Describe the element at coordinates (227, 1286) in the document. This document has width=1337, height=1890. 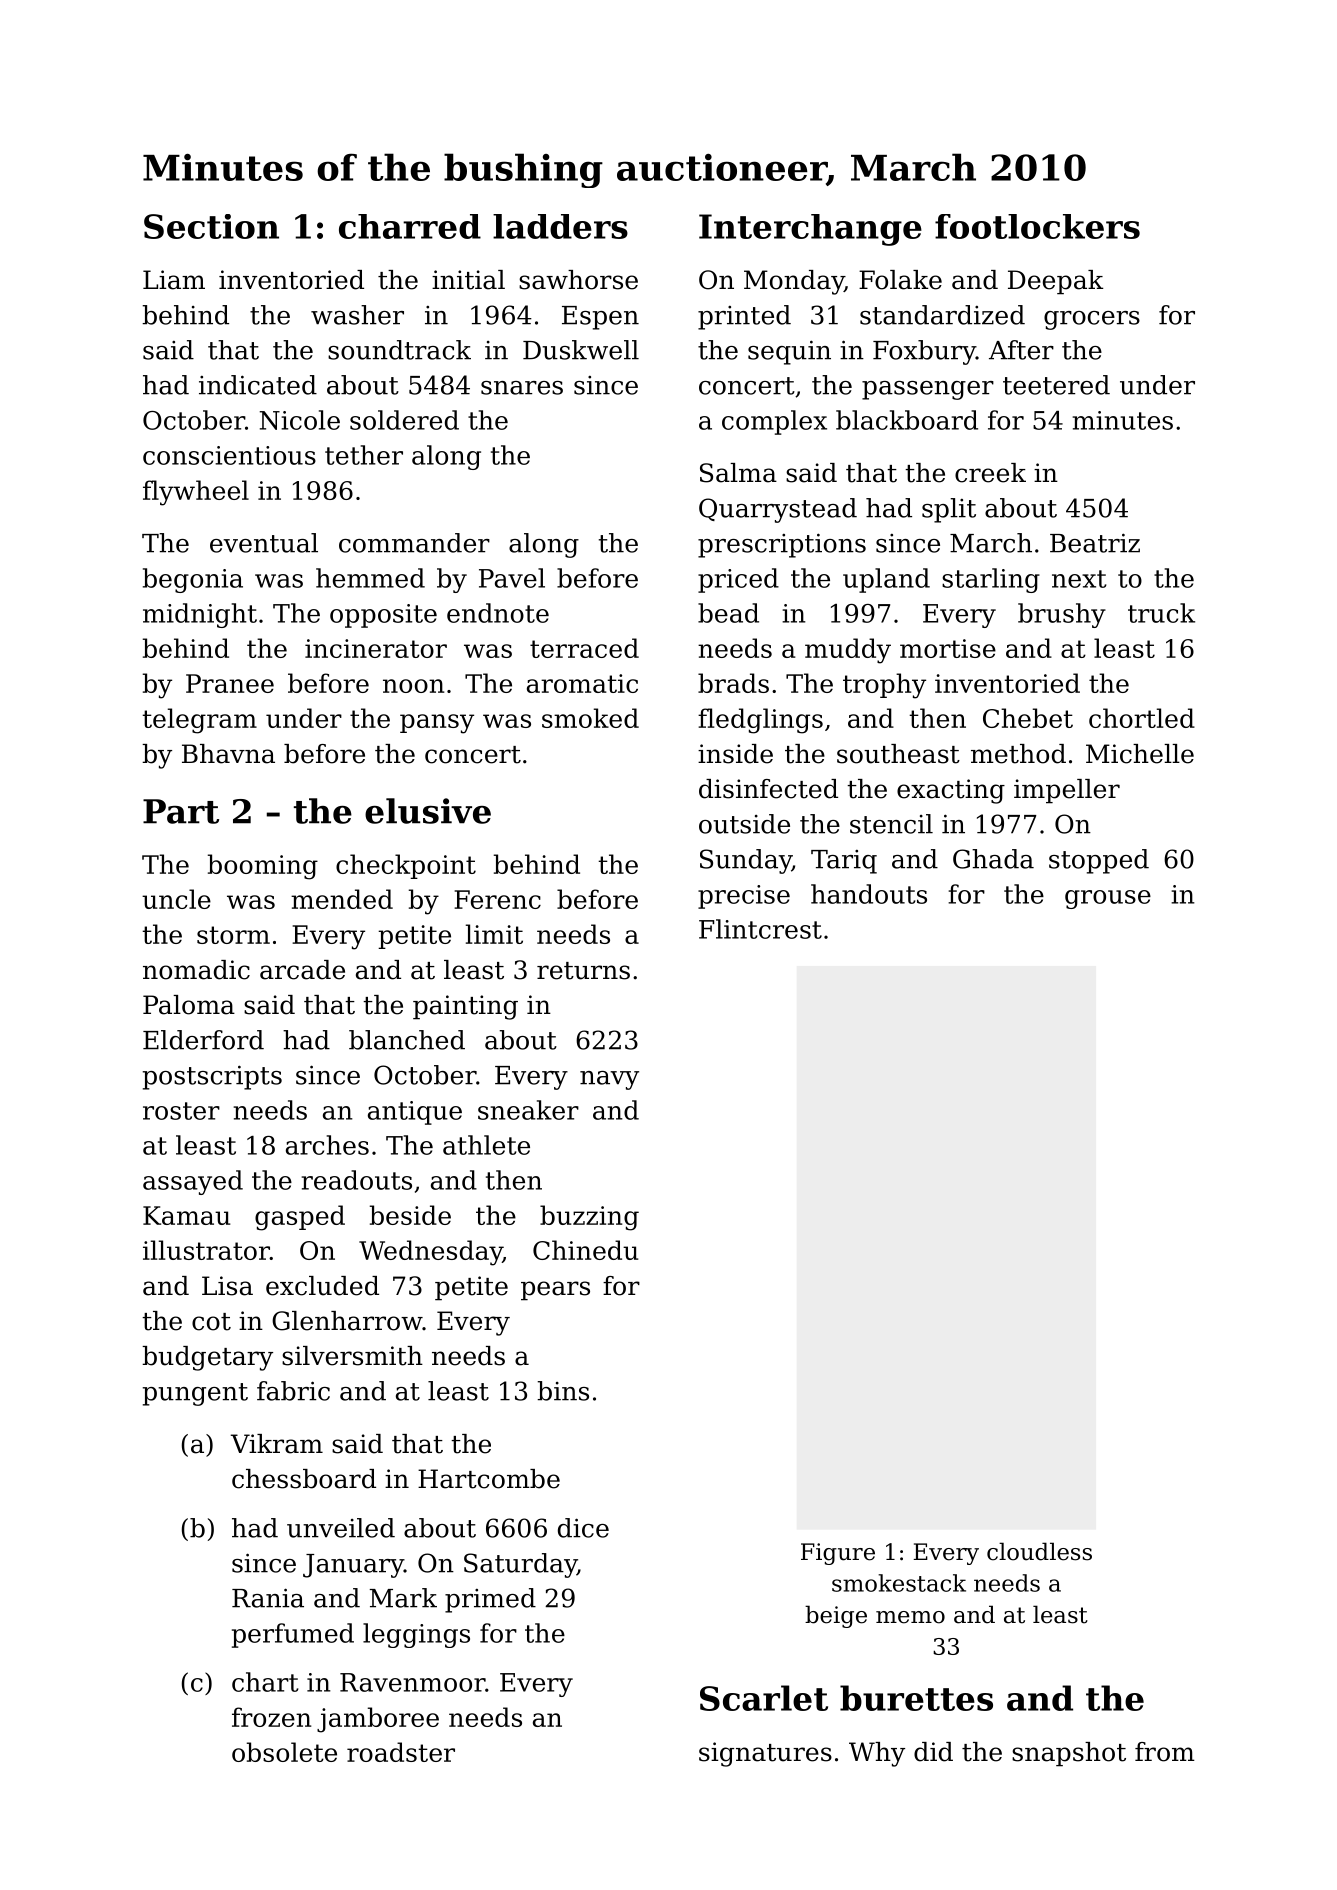
I see `Lisa` at that location.
